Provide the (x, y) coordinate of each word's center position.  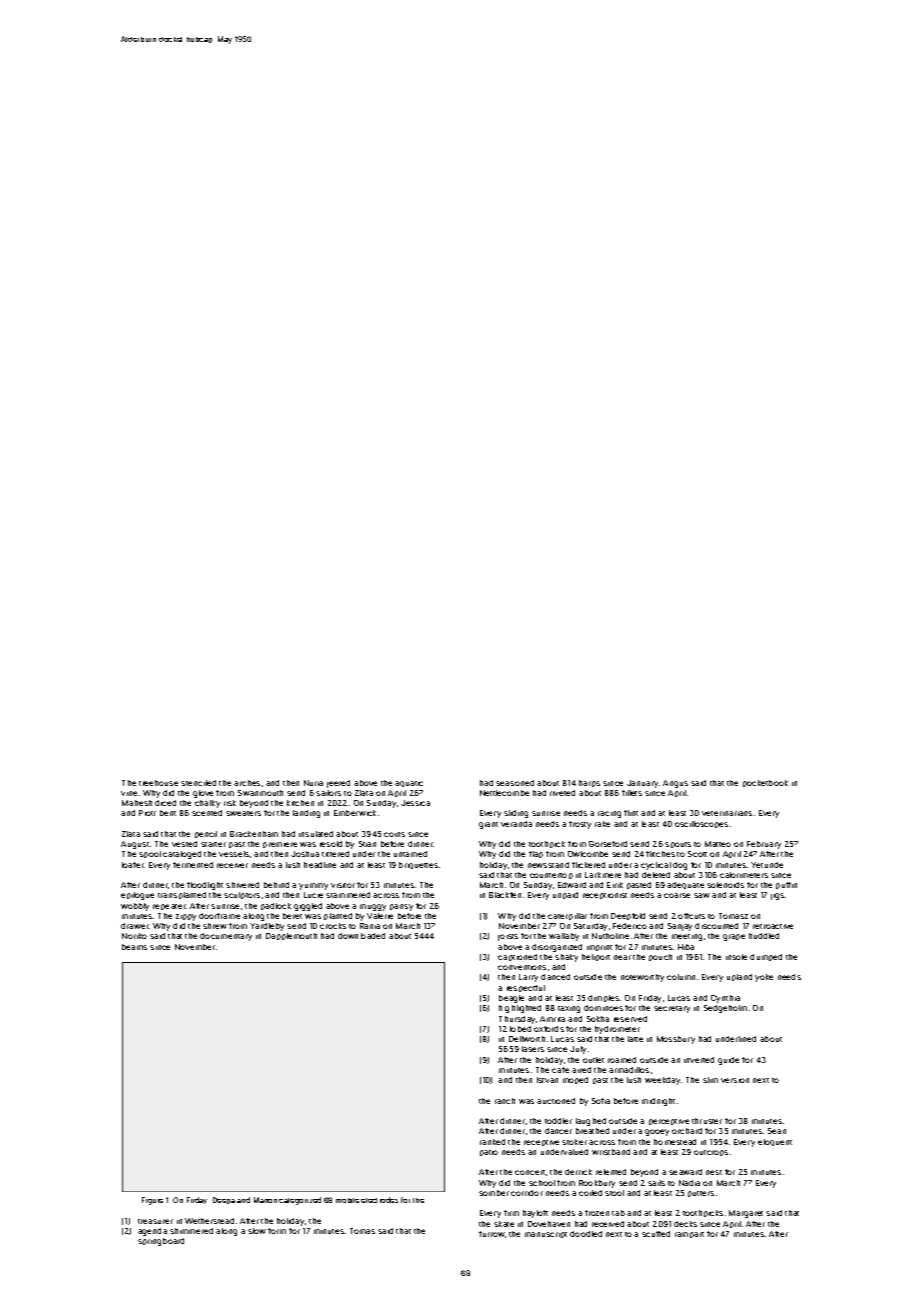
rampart (689, 1235)
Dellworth (527, 1039)
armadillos (629, 1070)
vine (129, 793)
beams (134, 947)
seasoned (515, 783)
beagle (511, 999)
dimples (603, 998)
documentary (226, 937)
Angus (675, 784)
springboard (161, 1242)
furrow (492, 1234)
